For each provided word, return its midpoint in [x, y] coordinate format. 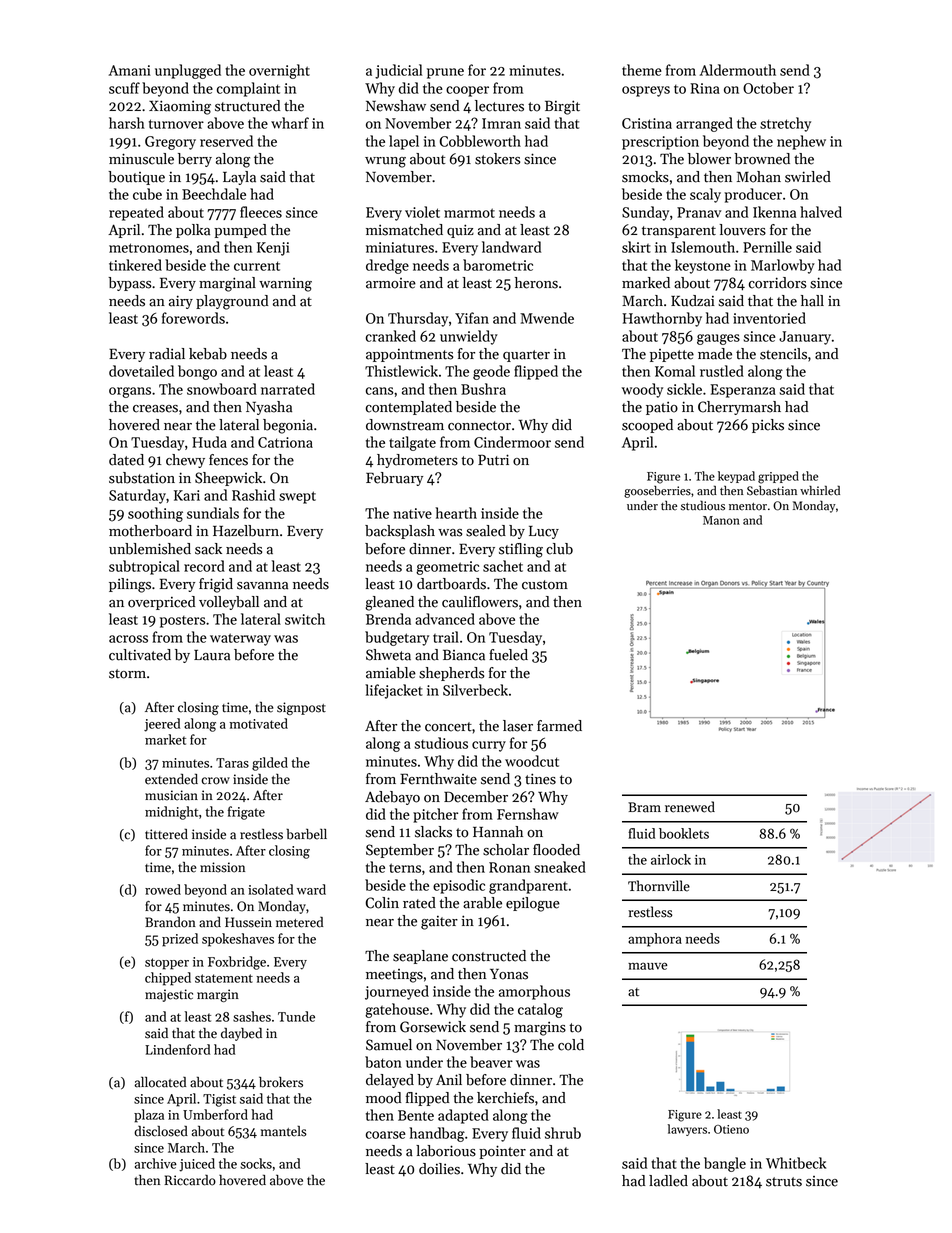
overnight [279, 71]
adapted [463, 1116]
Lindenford [177, 1049]
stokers [497, 159]
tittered [166, 834]
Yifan [472, 318]
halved [821, 212]
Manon [721, 520]
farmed [559, 726]
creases [155, 409]
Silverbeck [475, 690]
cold [571, 1045]
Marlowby [783, 266]
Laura [212, 655]
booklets [684, 833]
